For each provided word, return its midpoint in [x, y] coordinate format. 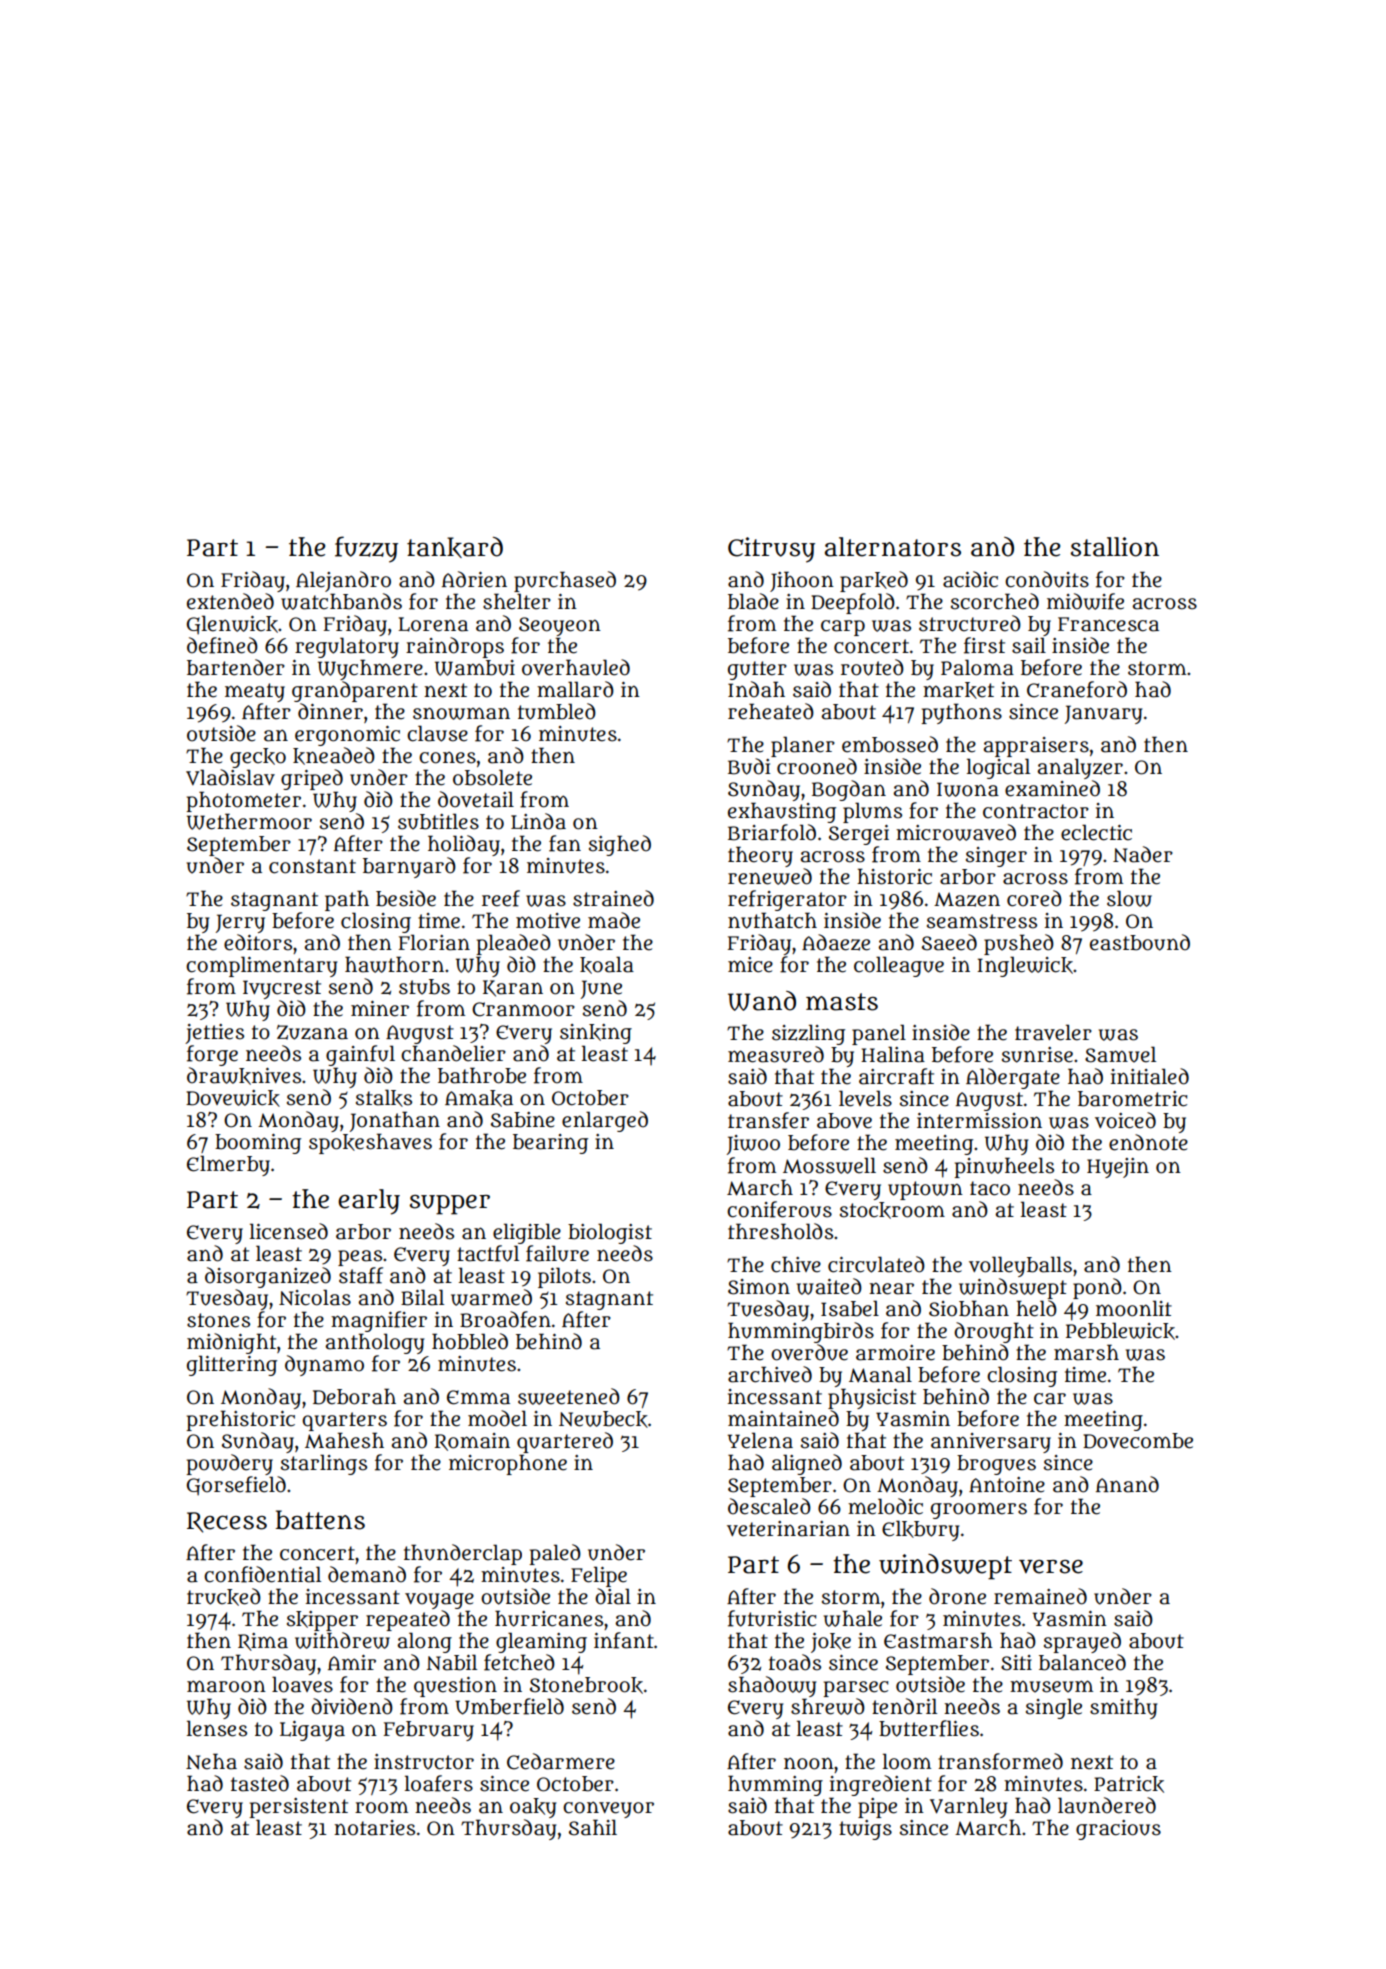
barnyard [409, 867]
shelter [517, 601]
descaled [769, 1506]
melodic [885, 1506]
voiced [1125, 1120]
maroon [226, 1686]
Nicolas [315, 1297]
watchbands [341, 601]
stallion [1115, 547]
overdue [809, 1352]
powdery [229, 1464]
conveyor [608, 1809]
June [601, 989]
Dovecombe [1138, 1441]
